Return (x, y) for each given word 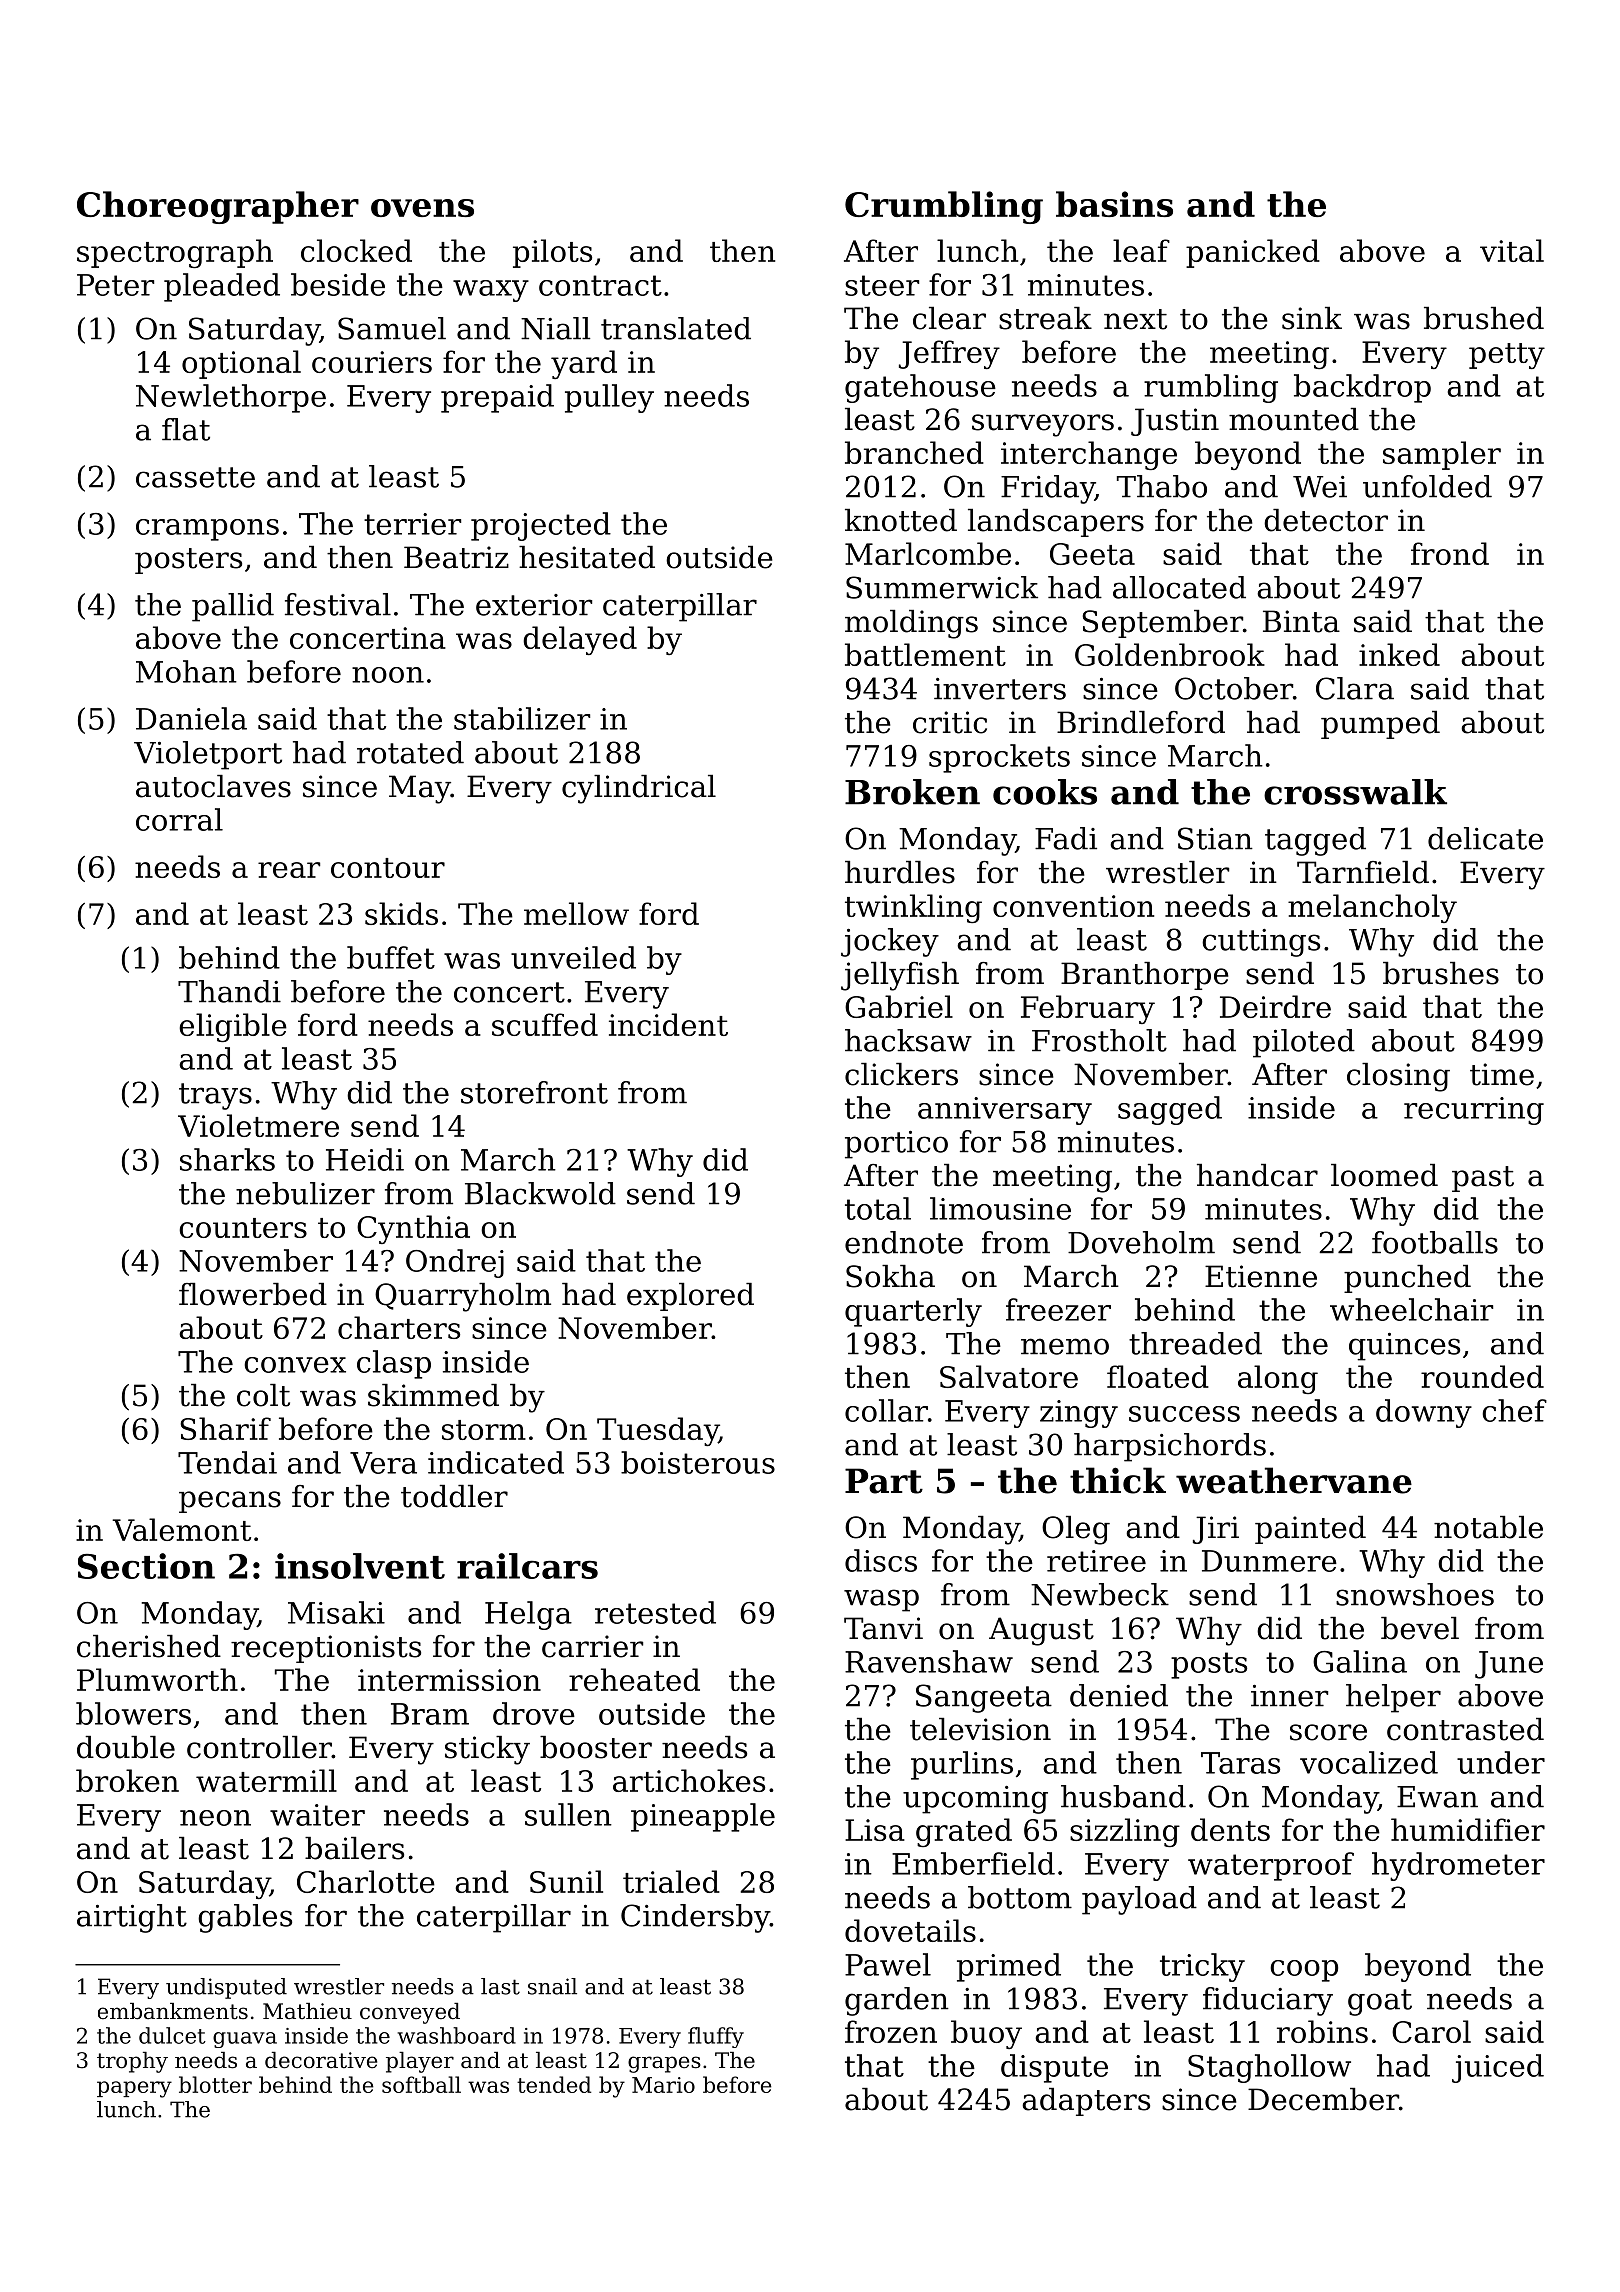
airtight (132, 1918)
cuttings (1261, 943)
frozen (891, 2031)
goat (1380, 2002)
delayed (580, 640)
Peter (115, 285)
